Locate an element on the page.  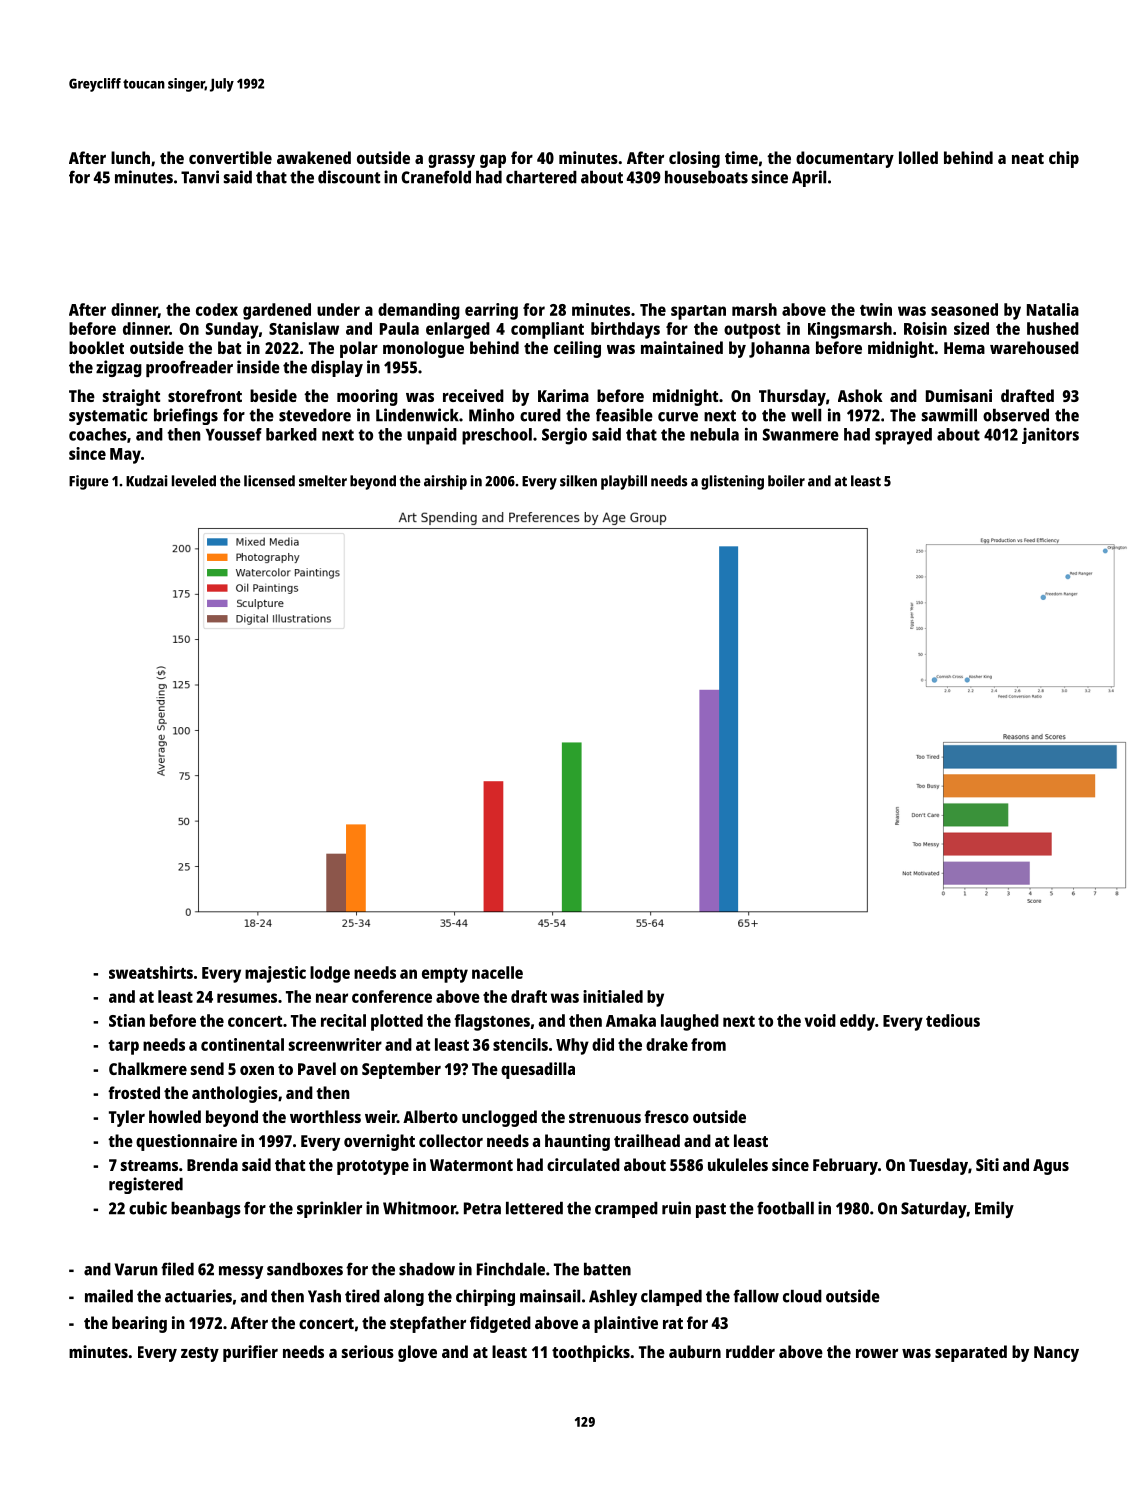
majestic is located at coordinates (275, 974).
